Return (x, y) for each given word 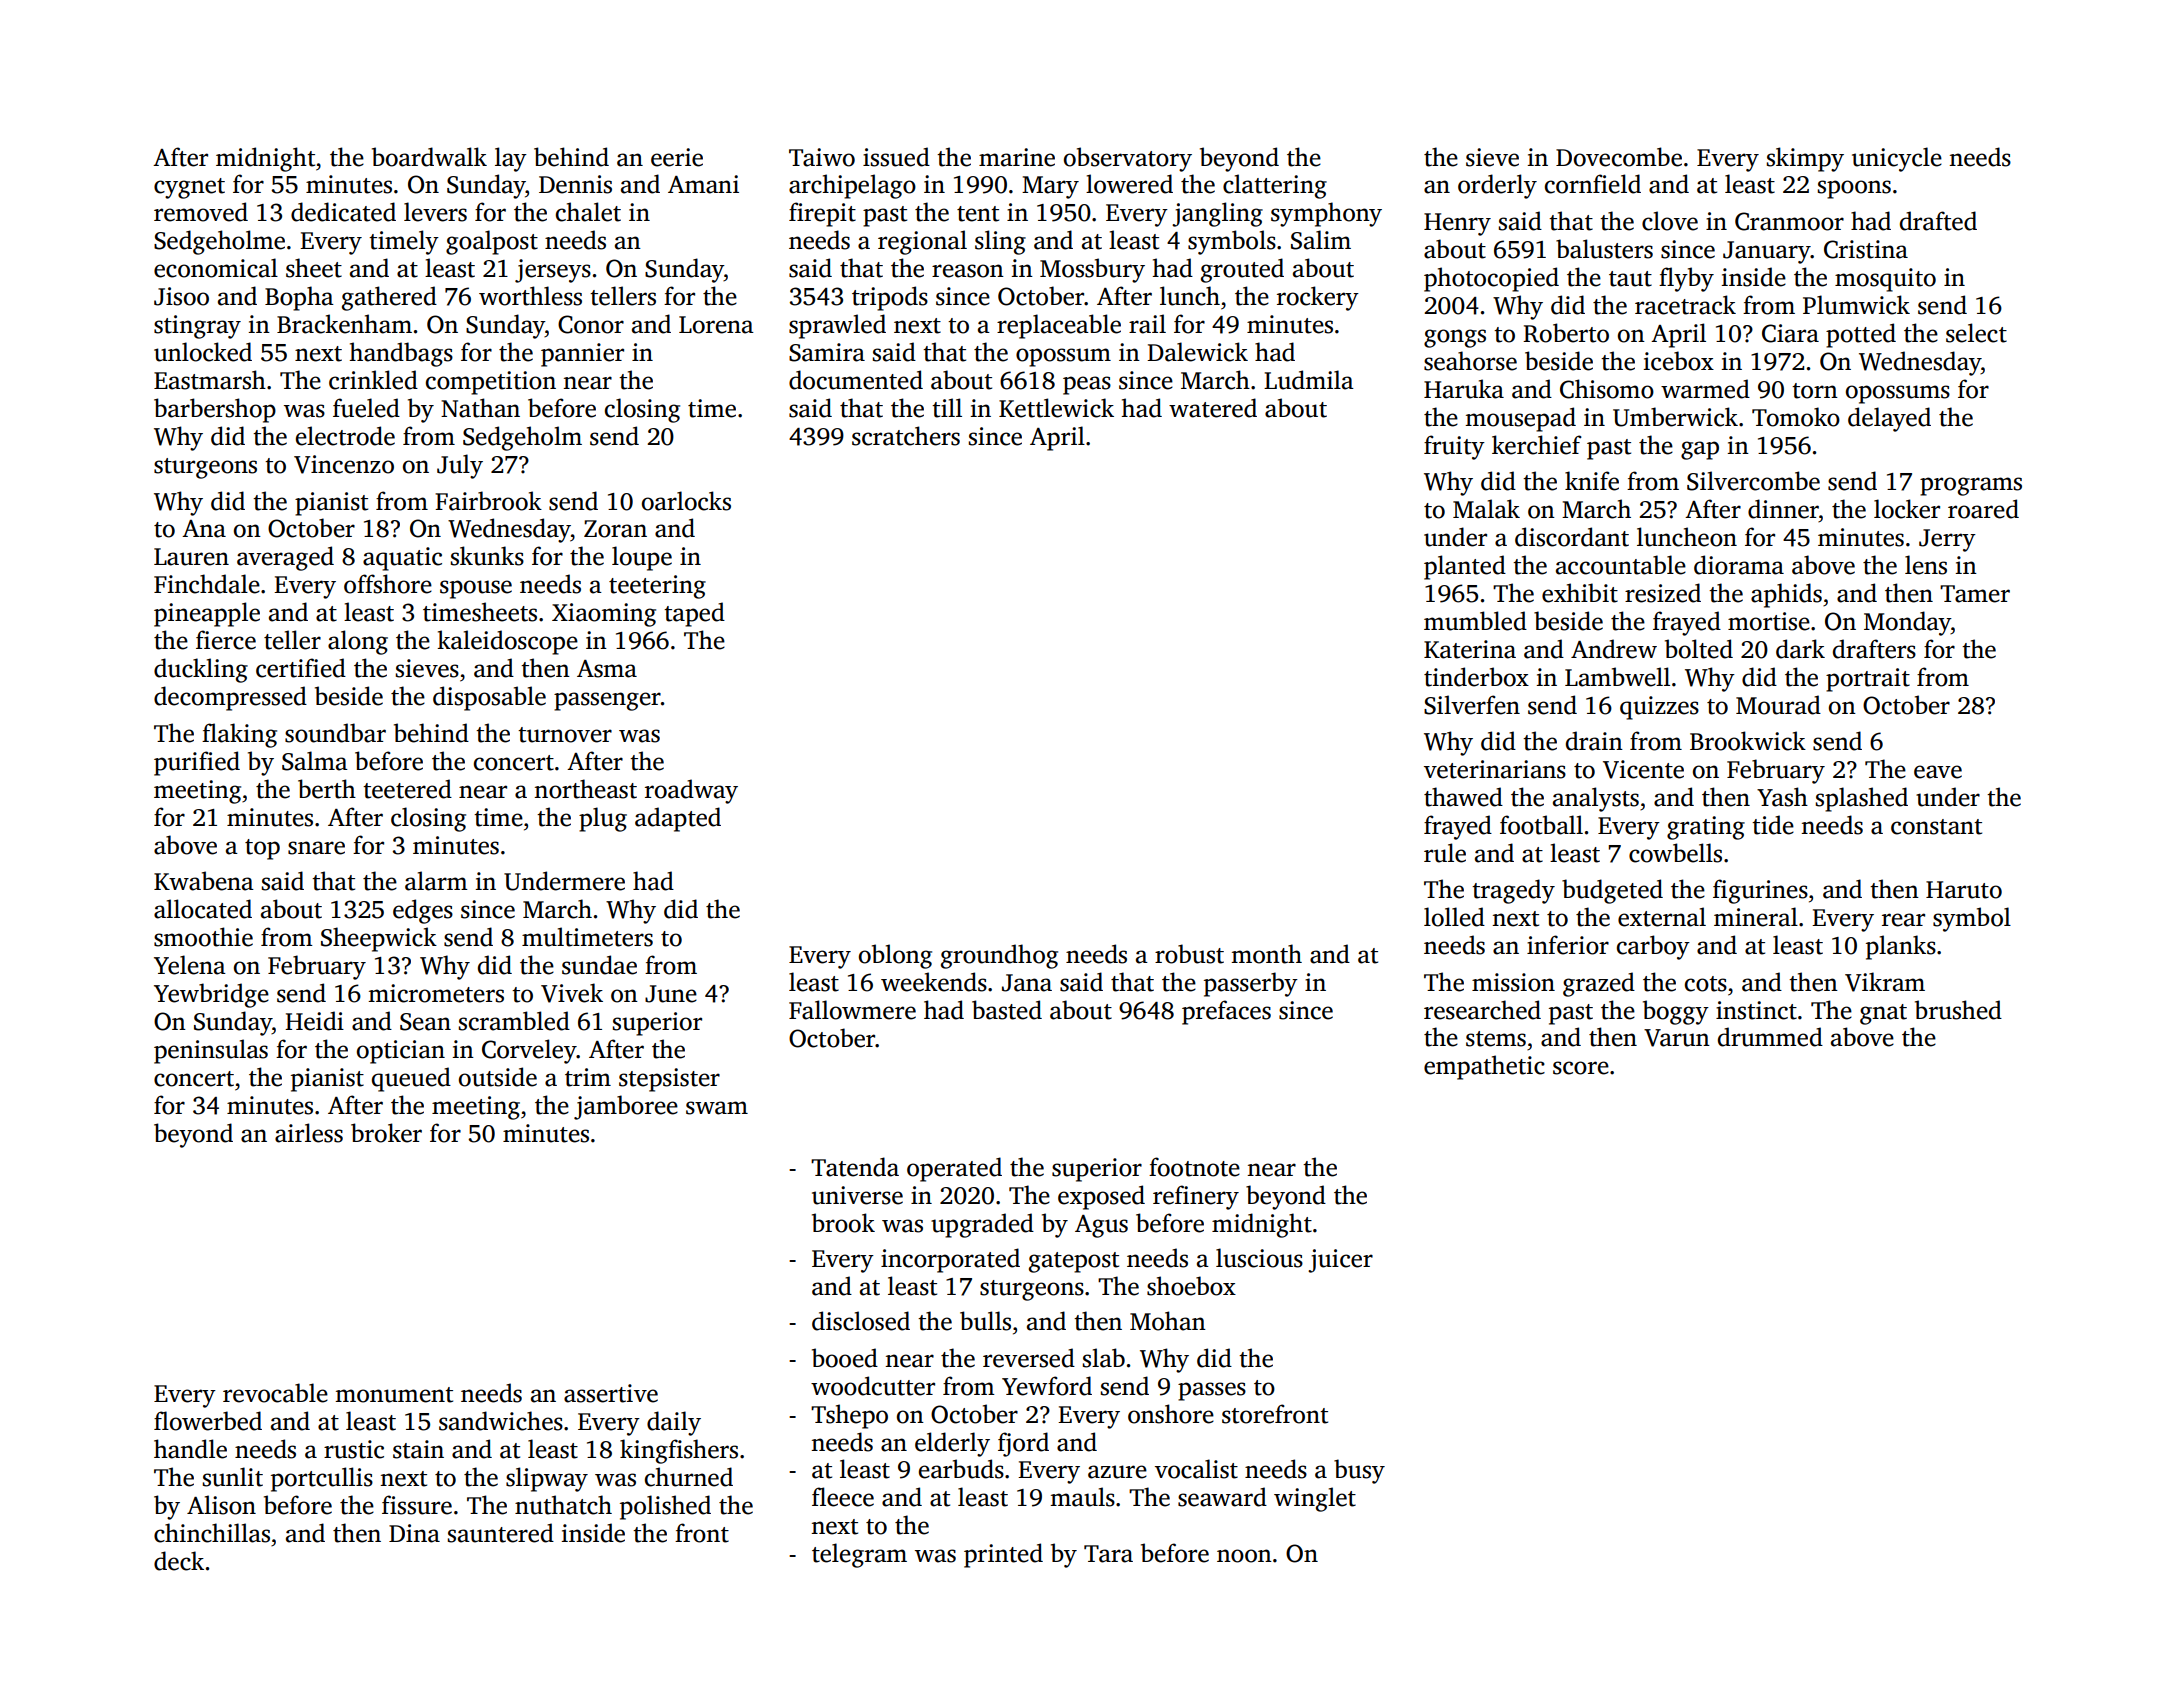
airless (309, 1133)
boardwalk (429, 157)
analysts (1596, 799)
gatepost (1074, 1262)
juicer (1340, 1261)
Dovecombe (1619, 157)
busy (1359, 1471)
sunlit (233, 1477)
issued (896, 157)
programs (1971, 486)
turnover (565, 735)
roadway (691, 791)
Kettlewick (1056, 408)
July (460, 466)
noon (1244, 1556)
